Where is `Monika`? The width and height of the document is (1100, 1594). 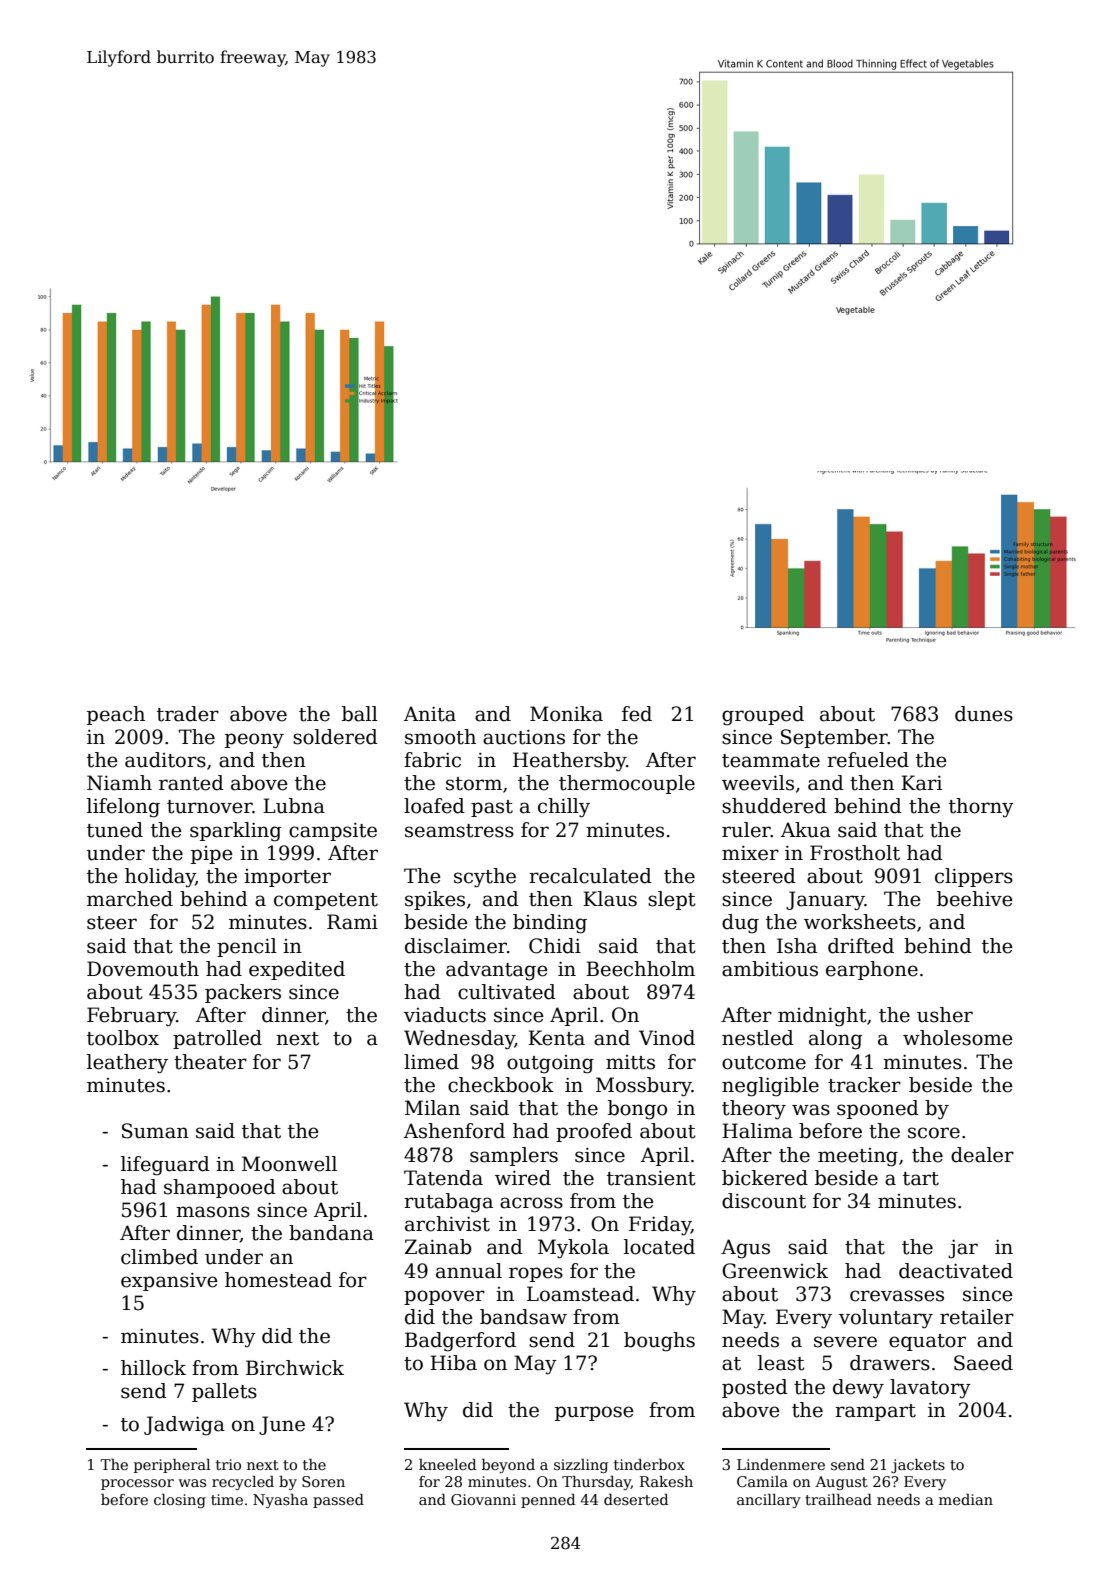
Monika is located at coordinates (566, 714).
